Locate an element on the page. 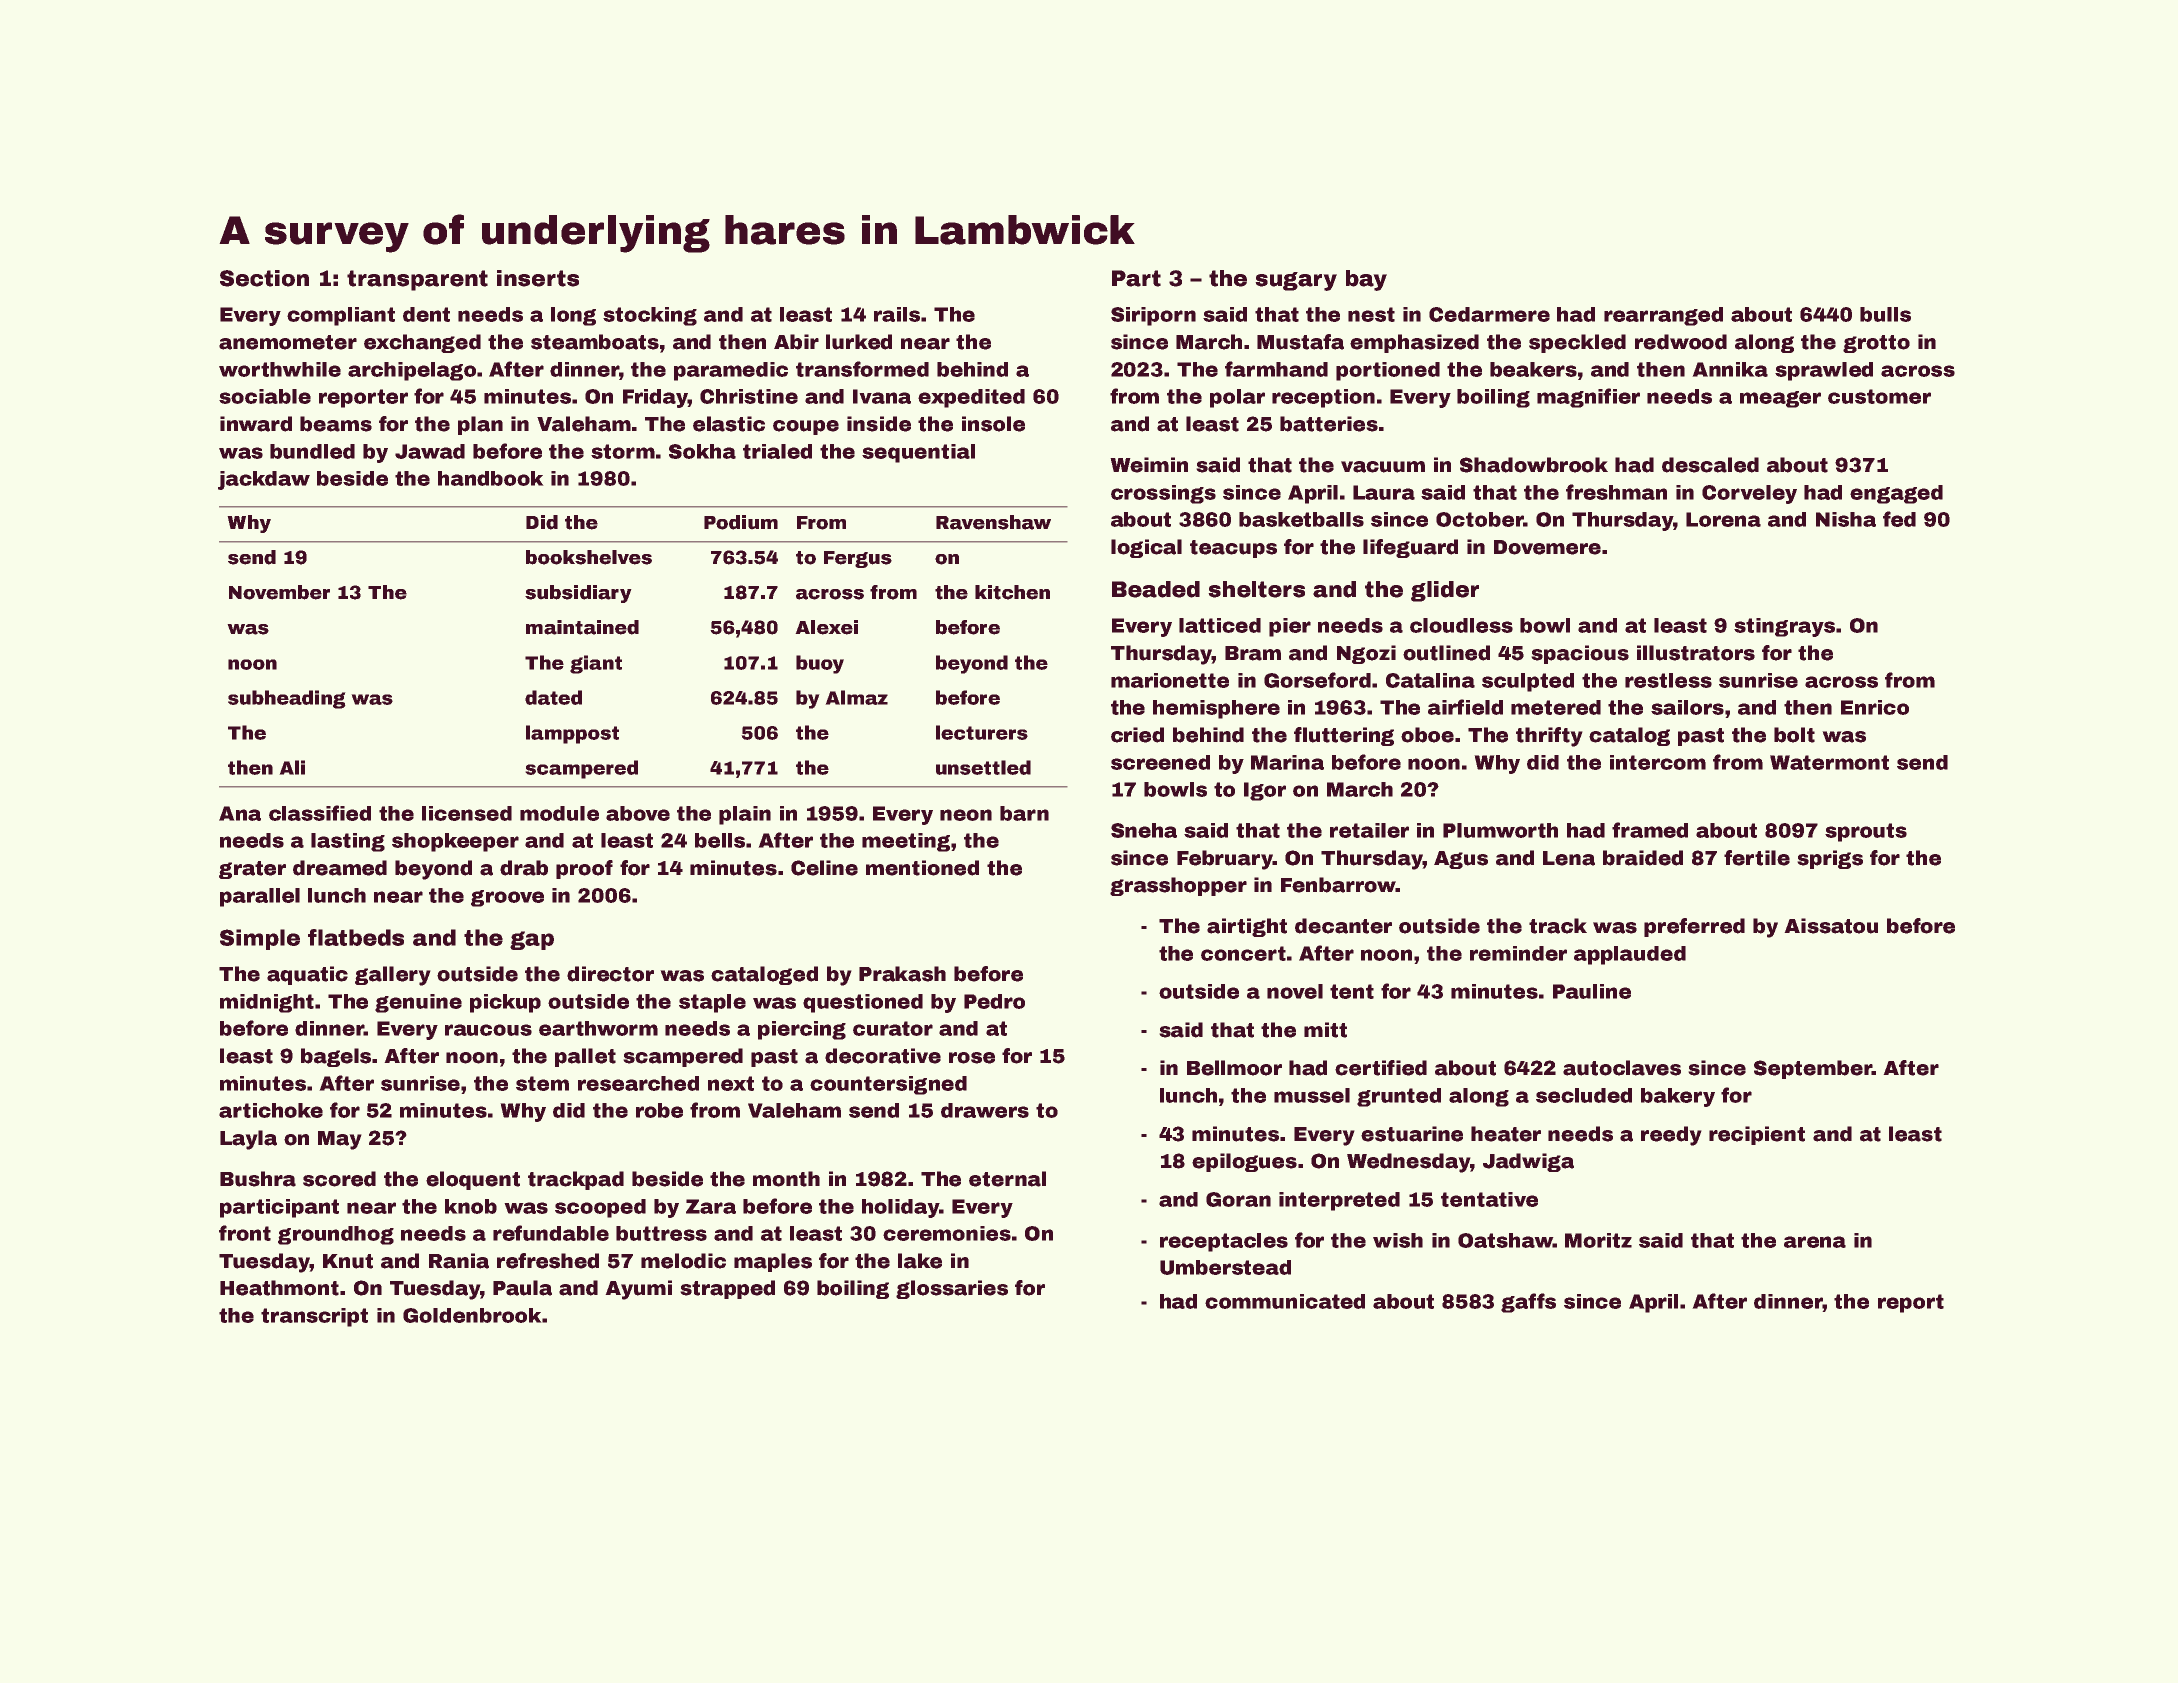 This document has width=2178, height=1683. inserts is located at coordinates (538, 278).
